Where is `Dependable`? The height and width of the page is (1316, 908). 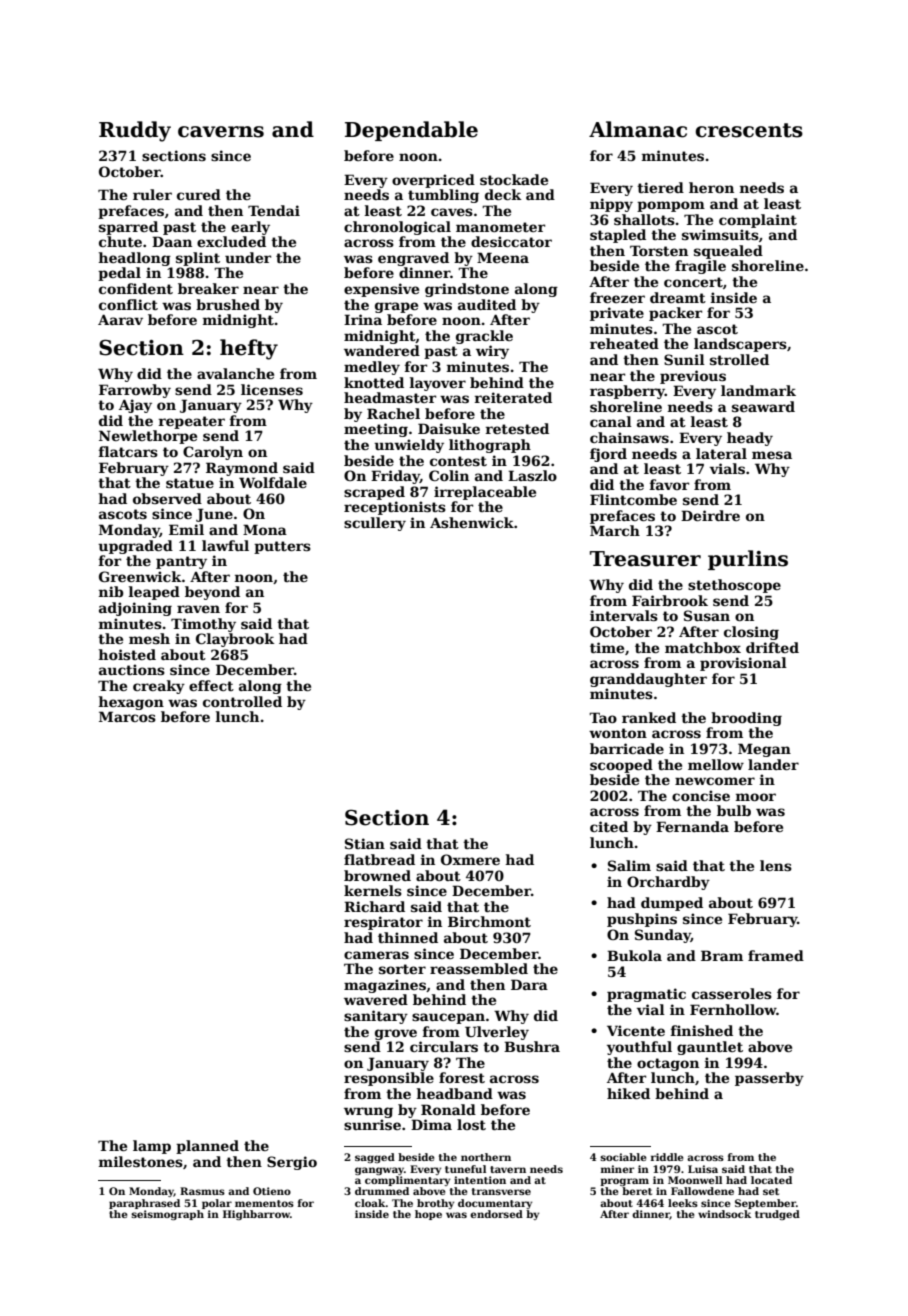
Dependable is located at coordinates (411, 131).
